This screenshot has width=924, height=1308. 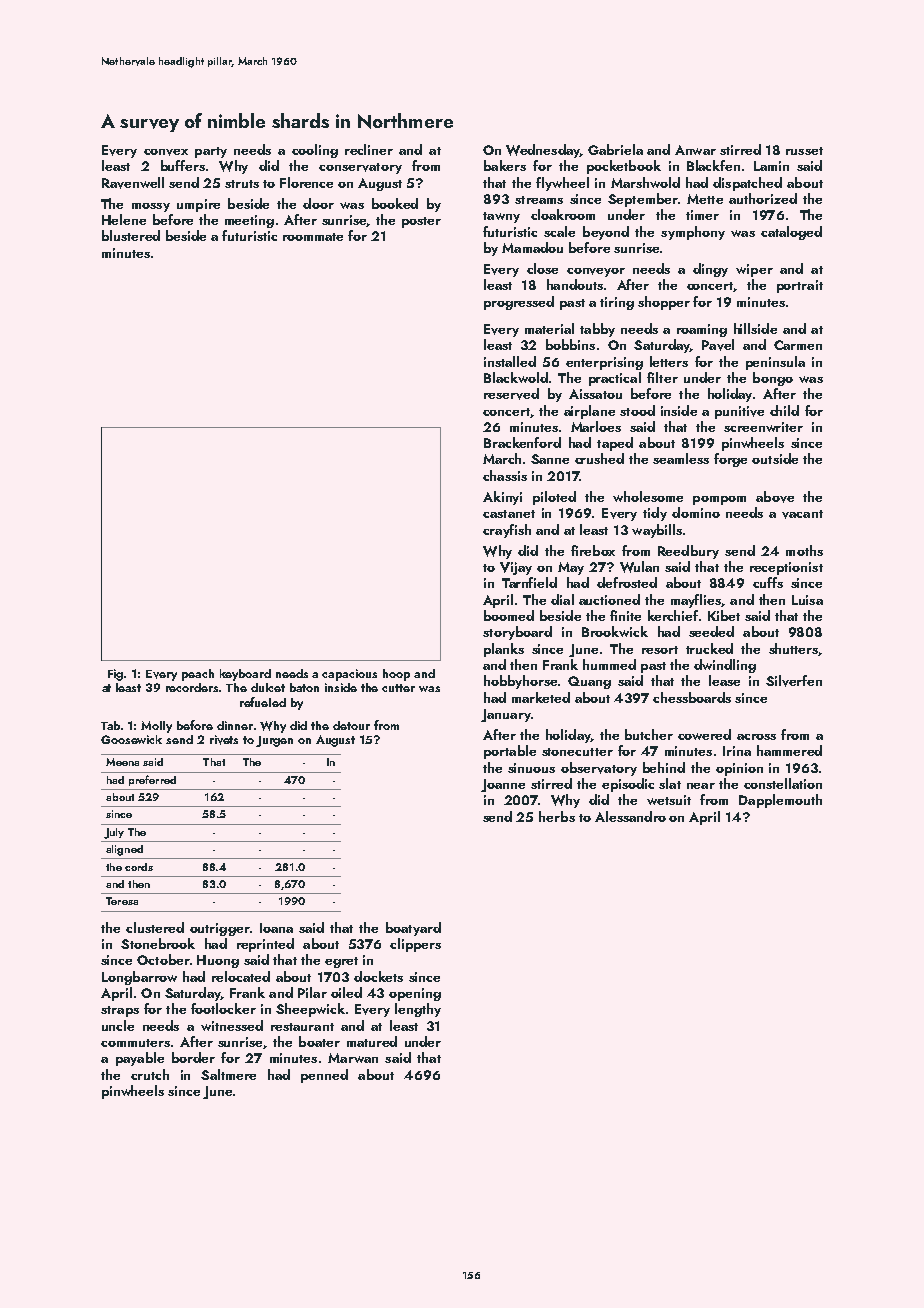 What do you see at coordinates (166, 152) in the screenshot?
I see `convex` at bounding box center [166, 152].
